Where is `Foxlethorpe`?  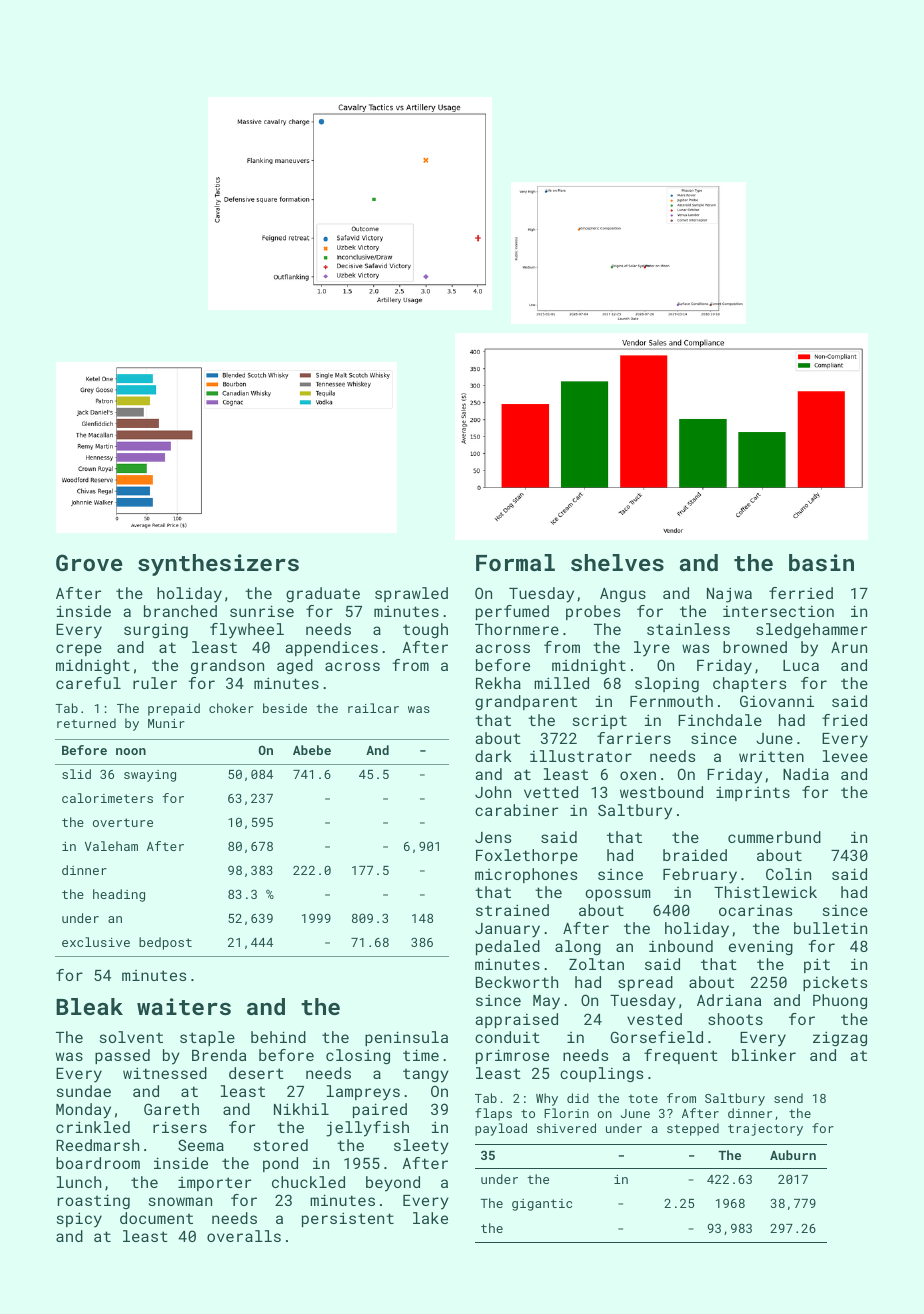 Foxlethorpe is located at coordinates (527, 856).
